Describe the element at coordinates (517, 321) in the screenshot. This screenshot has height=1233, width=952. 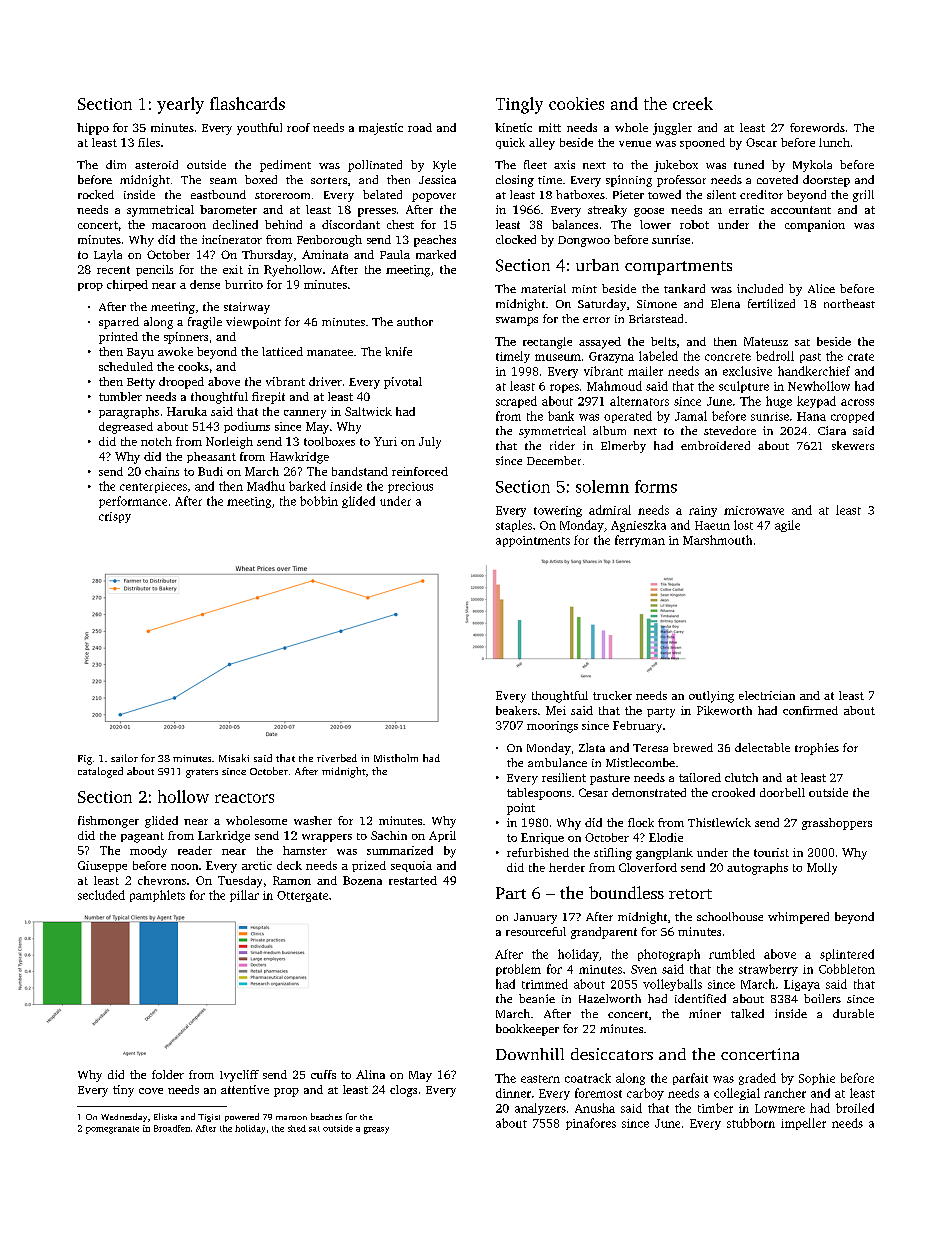
I see `swamps` at that location.
